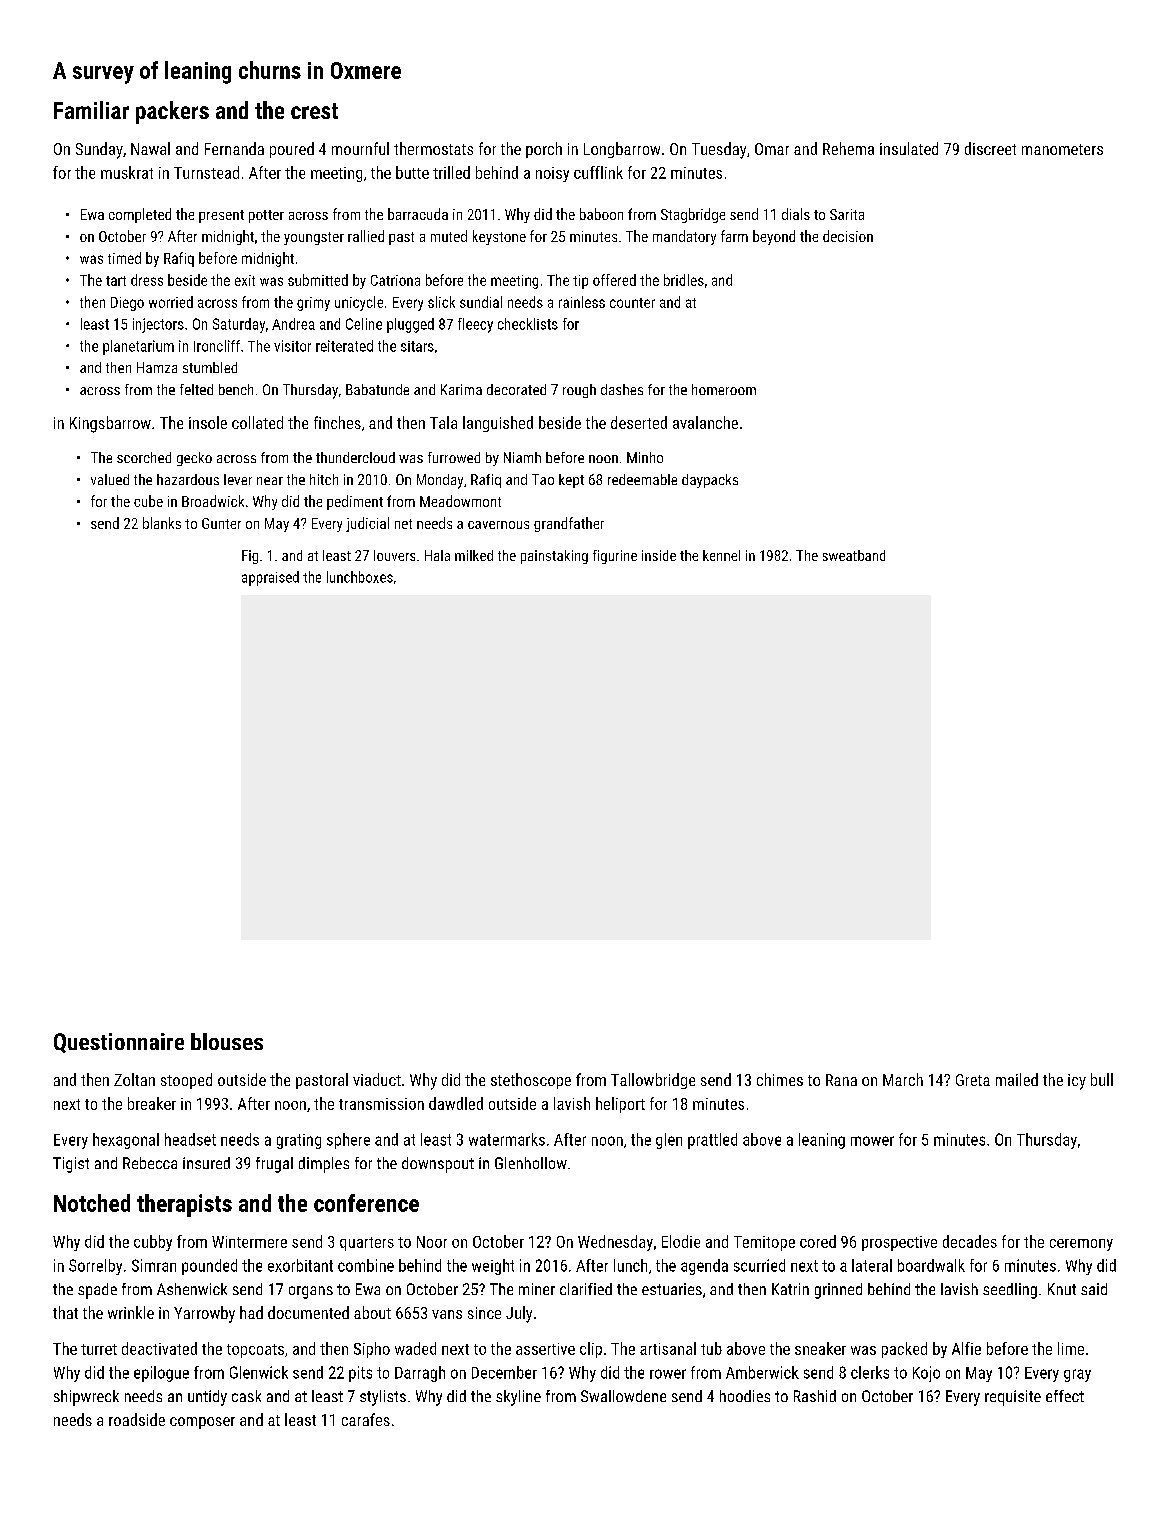 This screenshot has height=1516, width=1172. Describe the element at coordinates (270, 578) in the screenshot. I see `appraised` at that location.
